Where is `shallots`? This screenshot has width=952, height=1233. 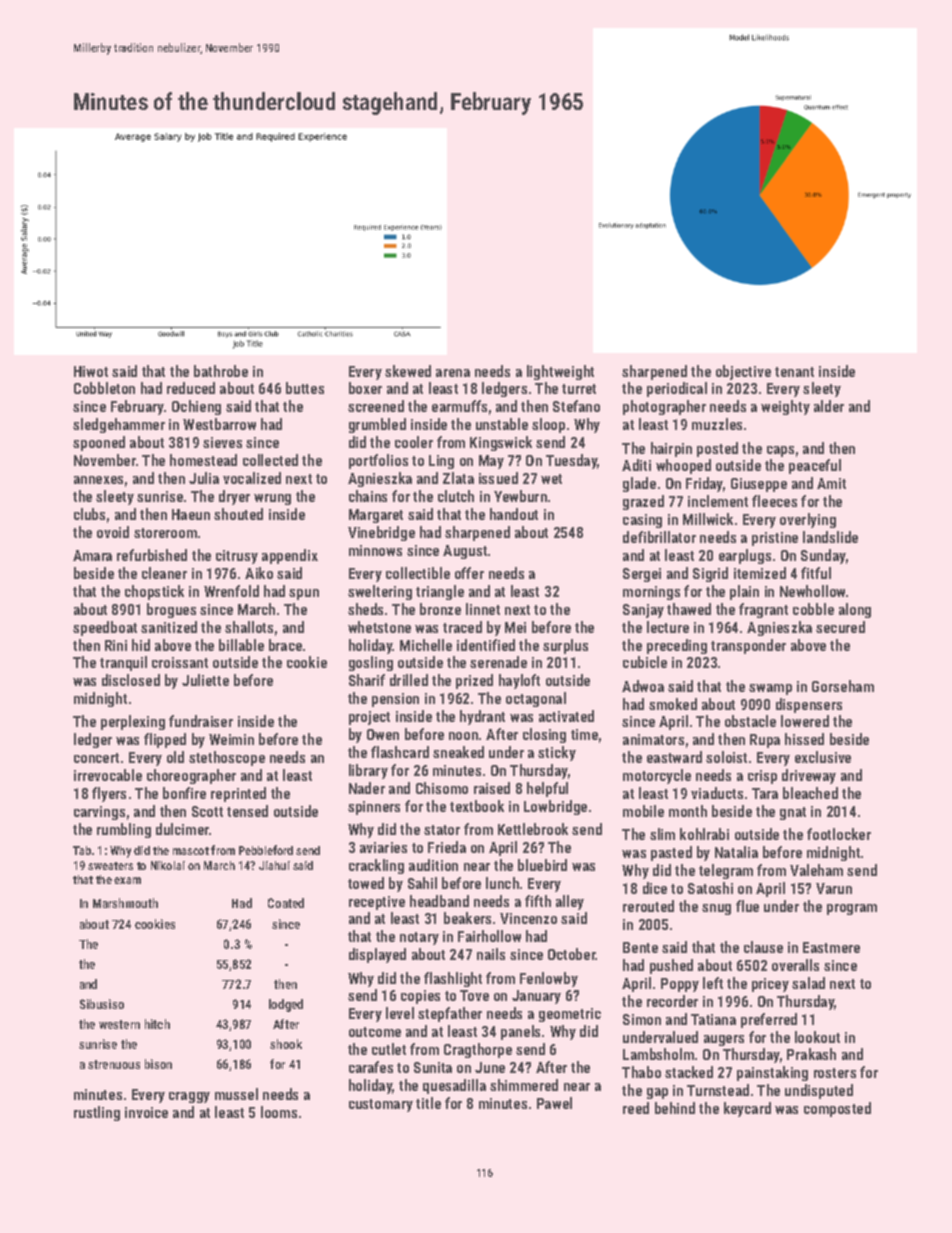
shallots is located at coordinates (249, 627).
